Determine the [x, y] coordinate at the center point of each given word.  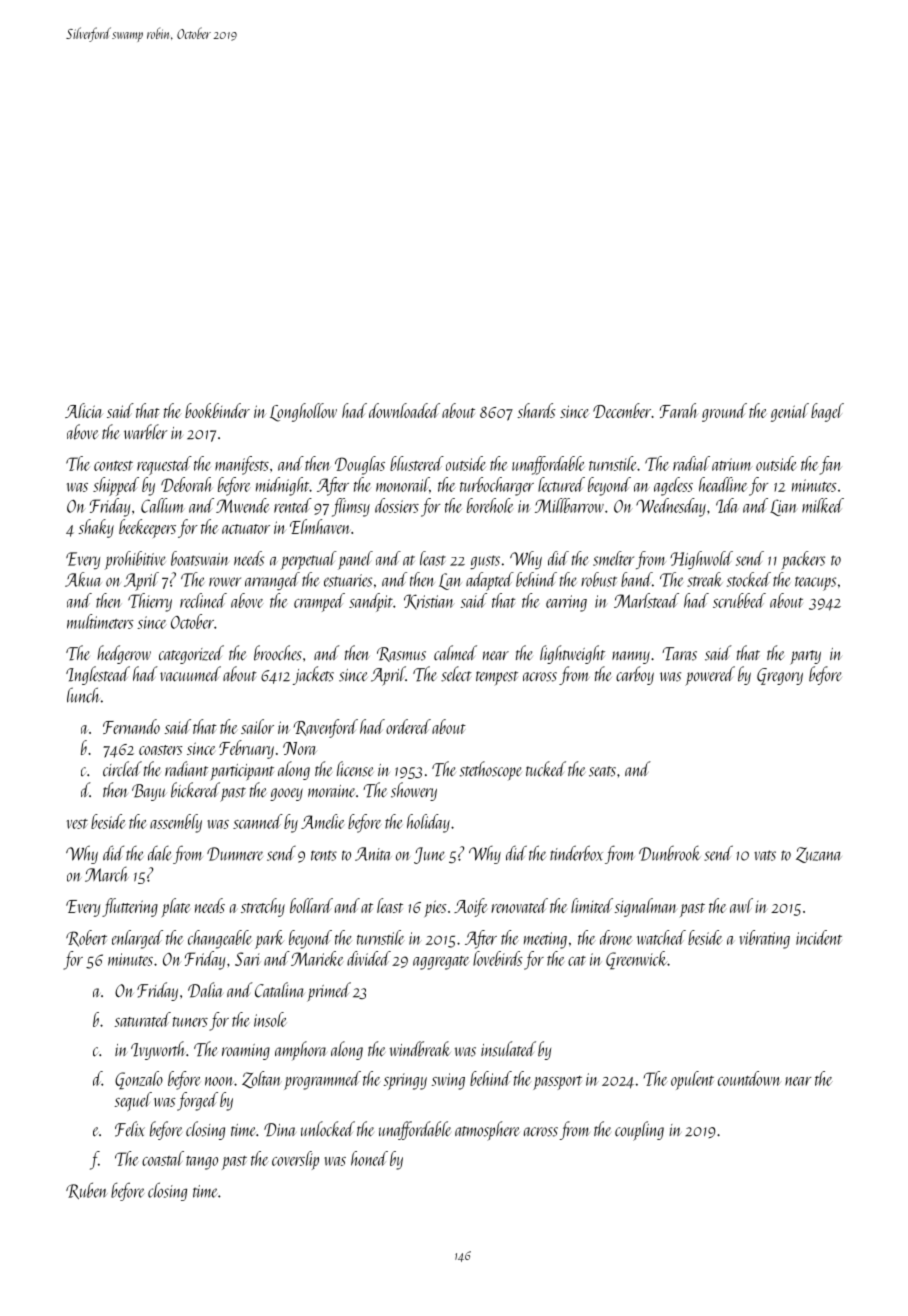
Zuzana [818, 855]
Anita [373, 854]
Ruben [87, 1190]
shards [536, 410]
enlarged [137, 939]
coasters [161, 750]
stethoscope [490, 770]
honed [369, 1158]
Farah [679, 410]
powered [710, 676]
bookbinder [217, 410]
